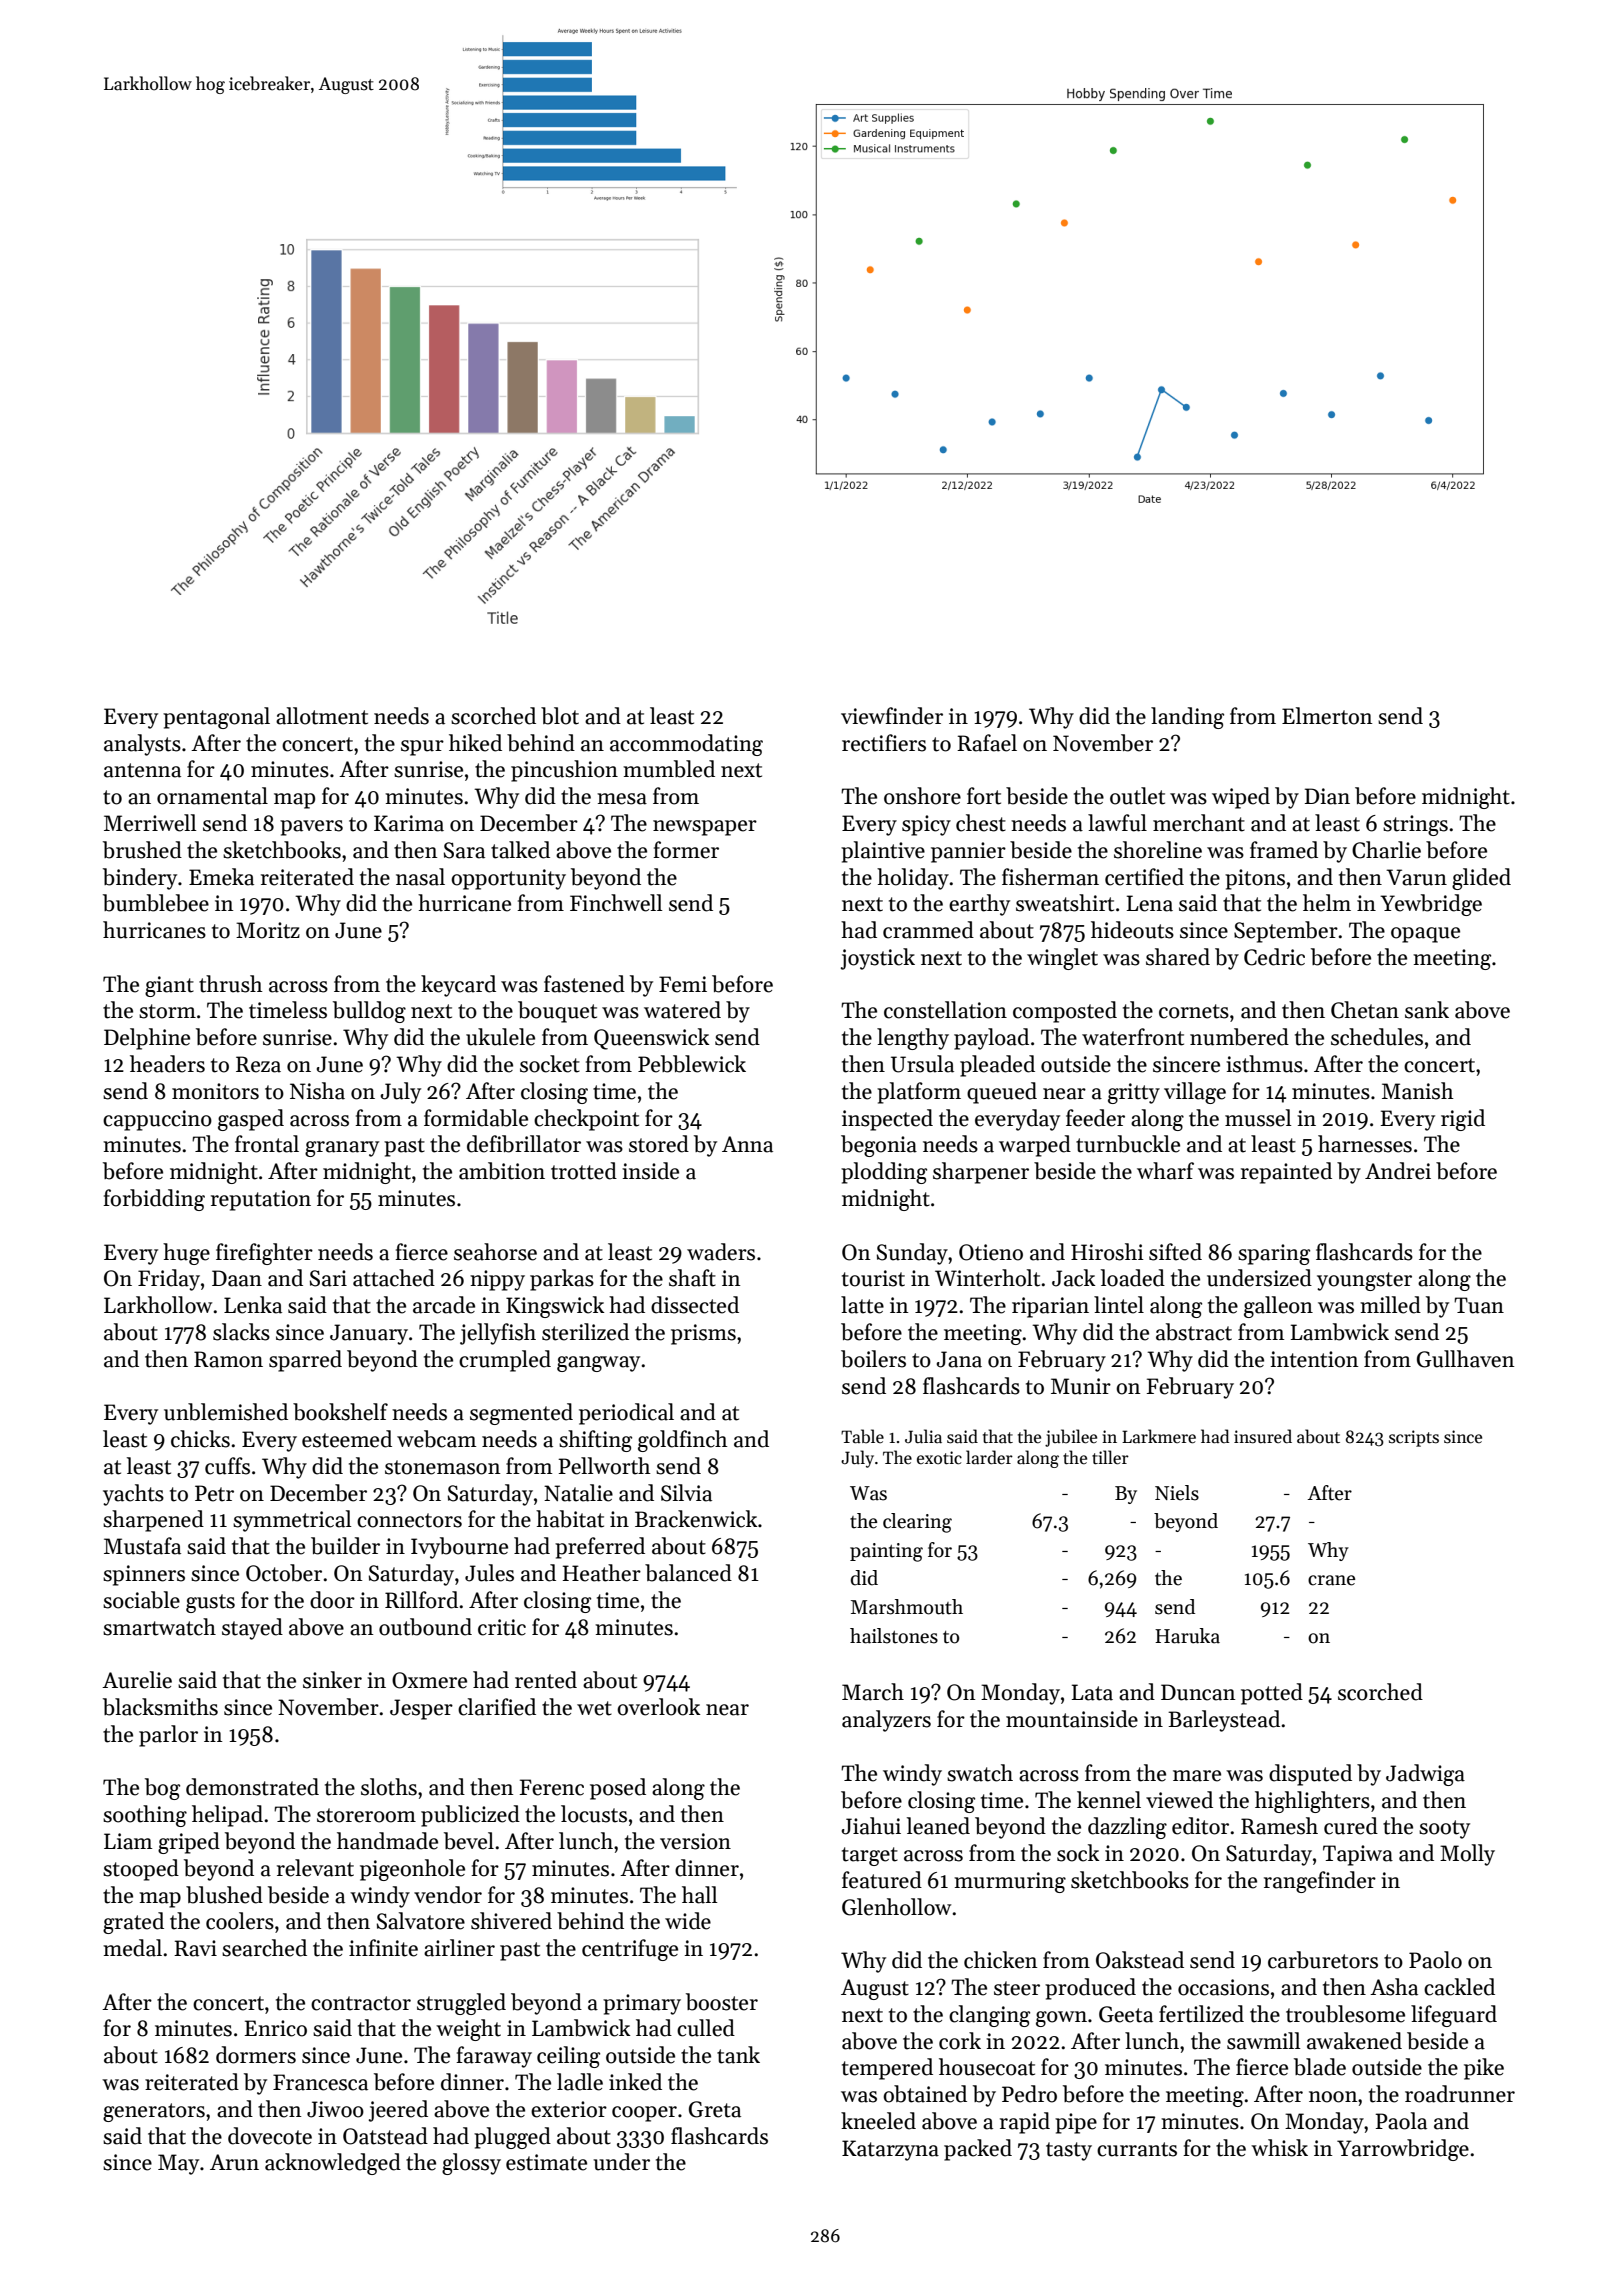 The width and height of the document is (1620, 2292). I want to click on strings, so click(1415, 825).
